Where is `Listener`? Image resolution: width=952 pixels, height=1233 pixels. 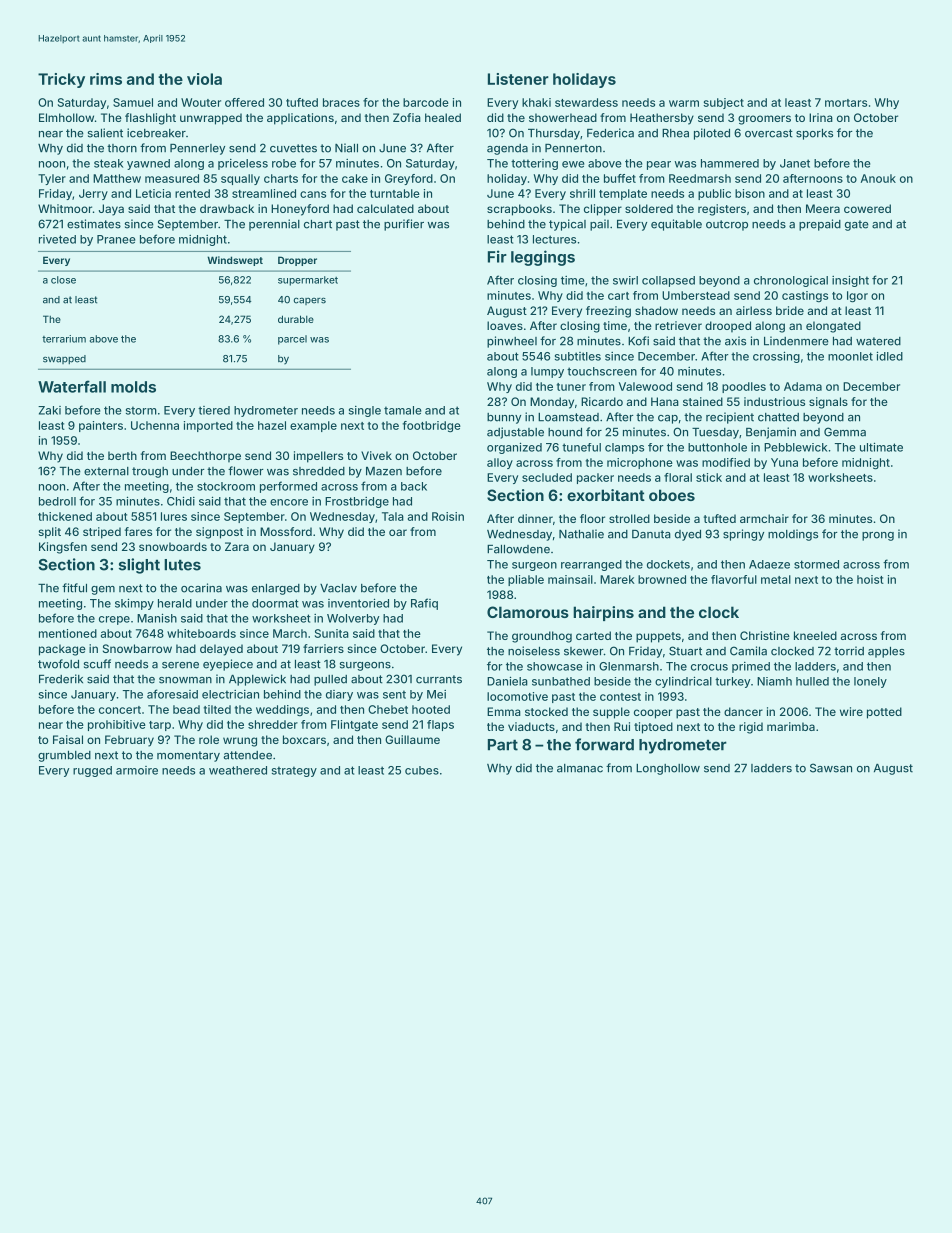
Listener is located at coordinates (518, 79).
